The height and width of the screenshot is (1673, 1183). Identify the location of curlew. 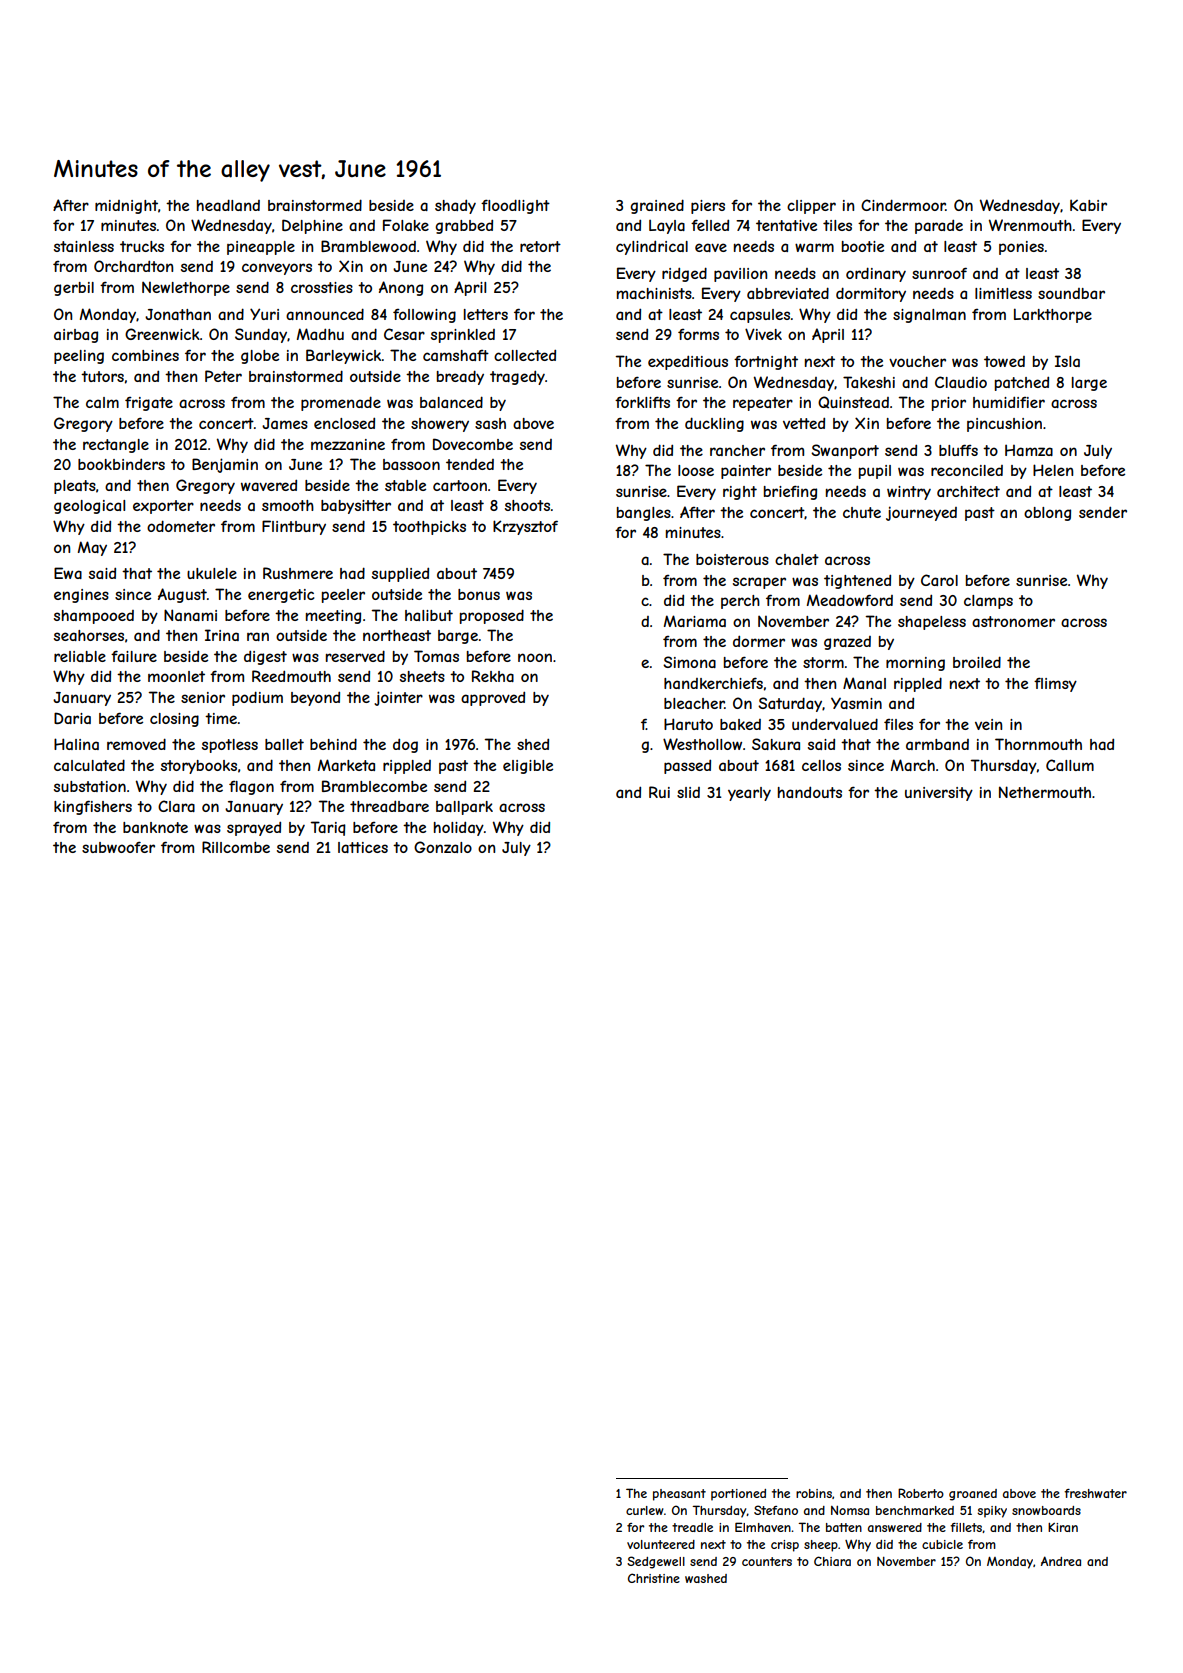
(645, 1510).
